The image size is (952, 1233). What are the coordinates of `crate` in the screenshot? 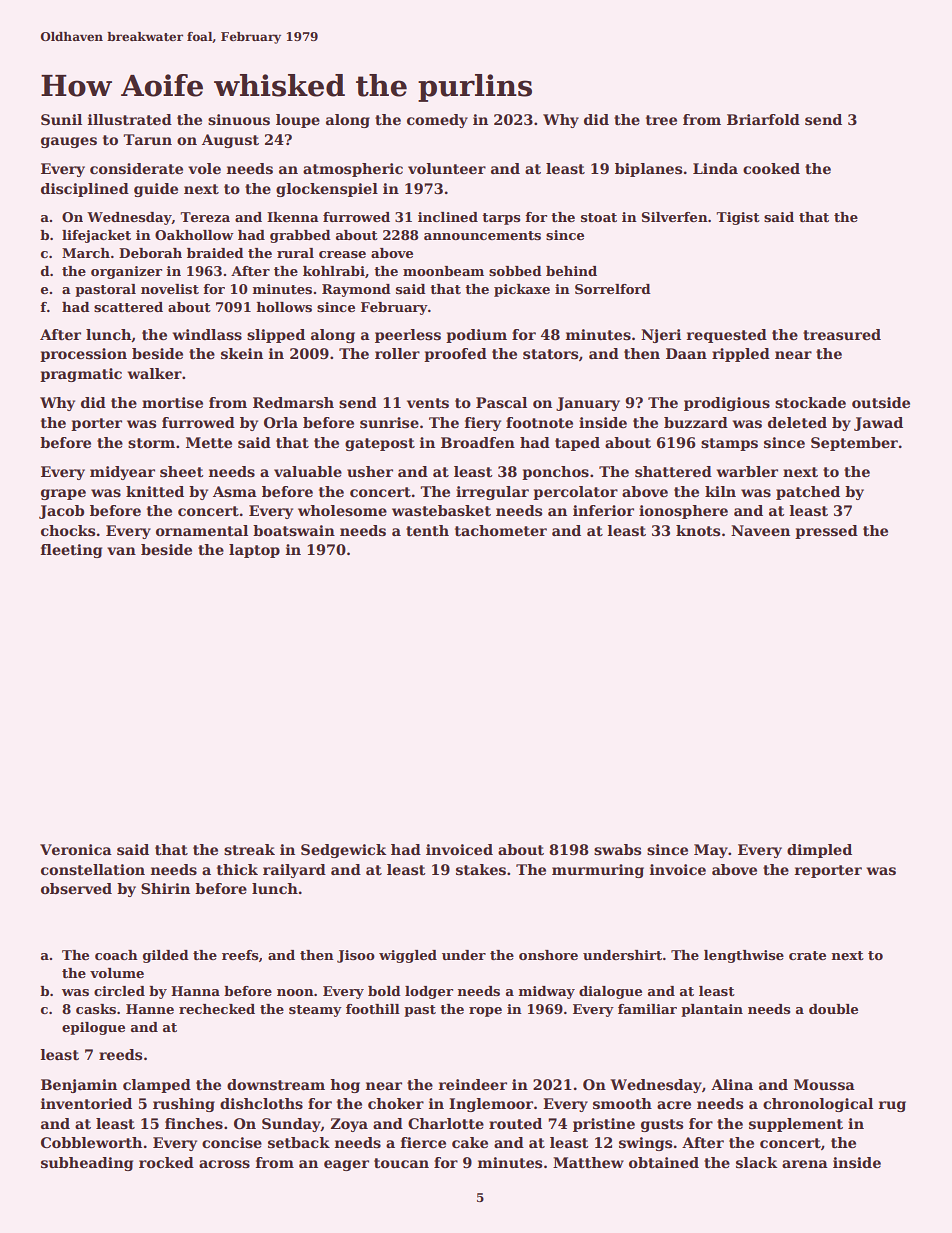 It's located at (807, 955).
